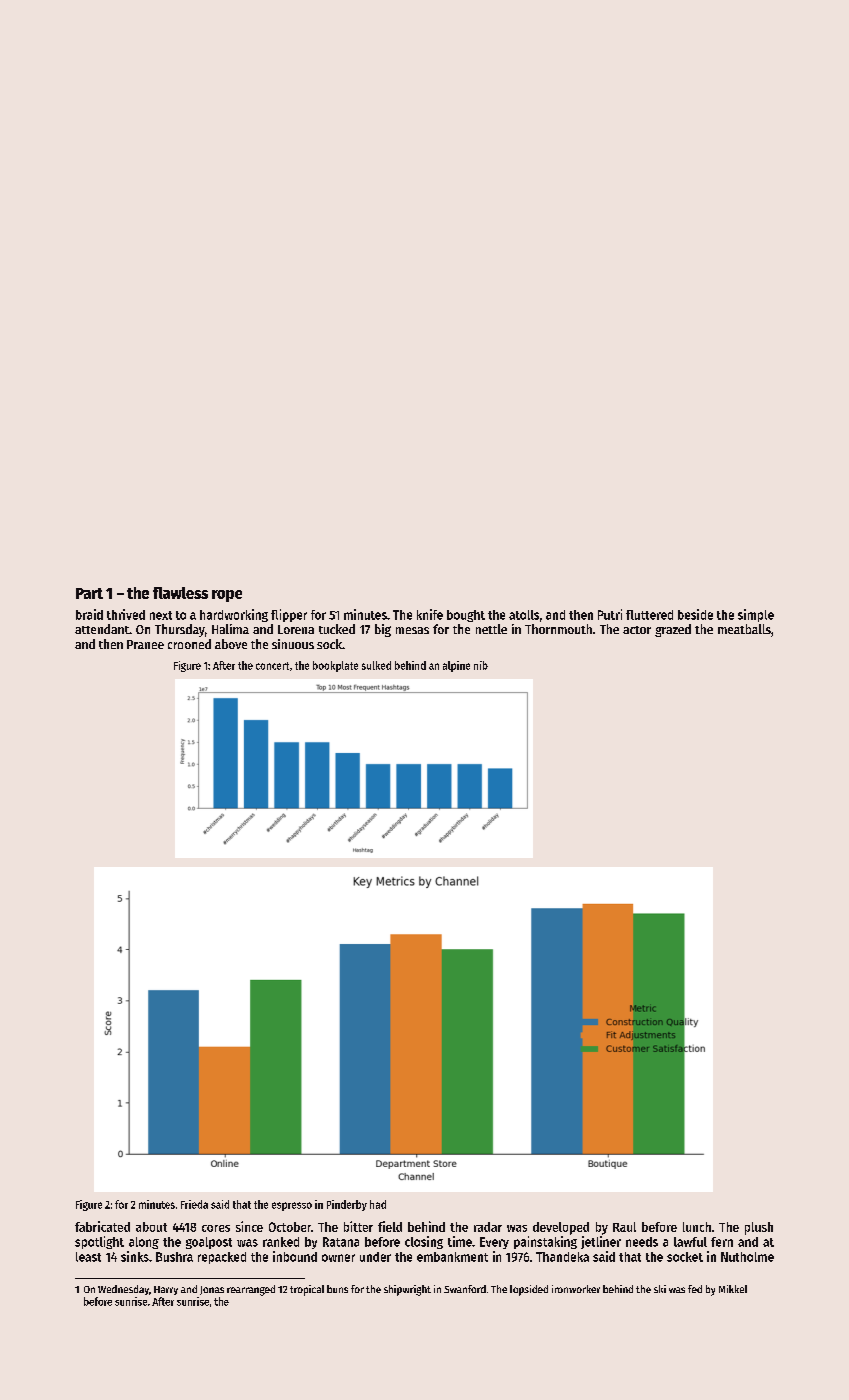 The height and width of the screenshot is (1400, 849). Describe the element at coordinates (249, 1226) in the screenshot. I see `since` at that location.
